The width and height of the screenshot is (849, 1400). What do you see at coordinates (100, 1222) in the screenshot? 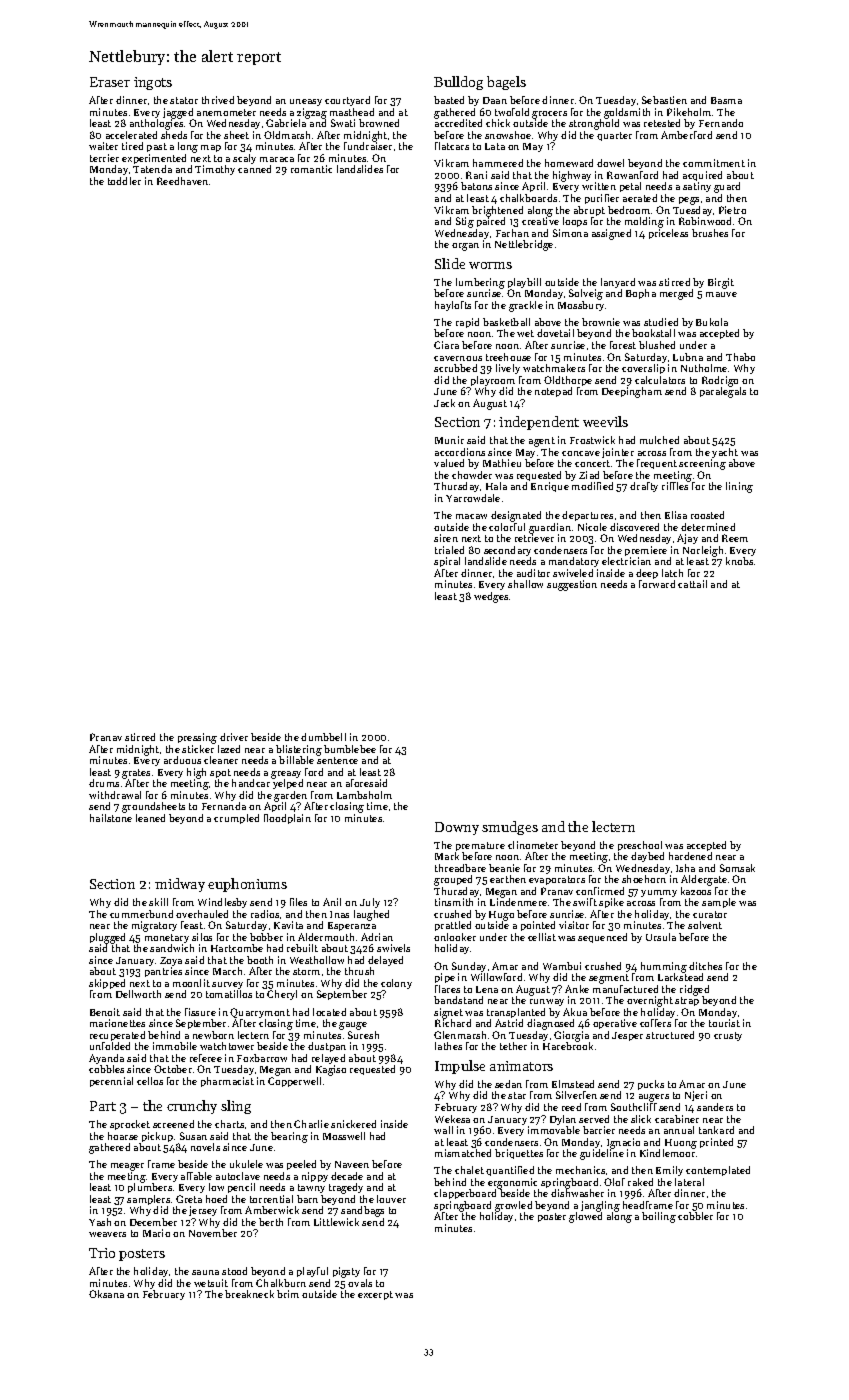
I see `Yash` at bounding box center [100, 1222].
